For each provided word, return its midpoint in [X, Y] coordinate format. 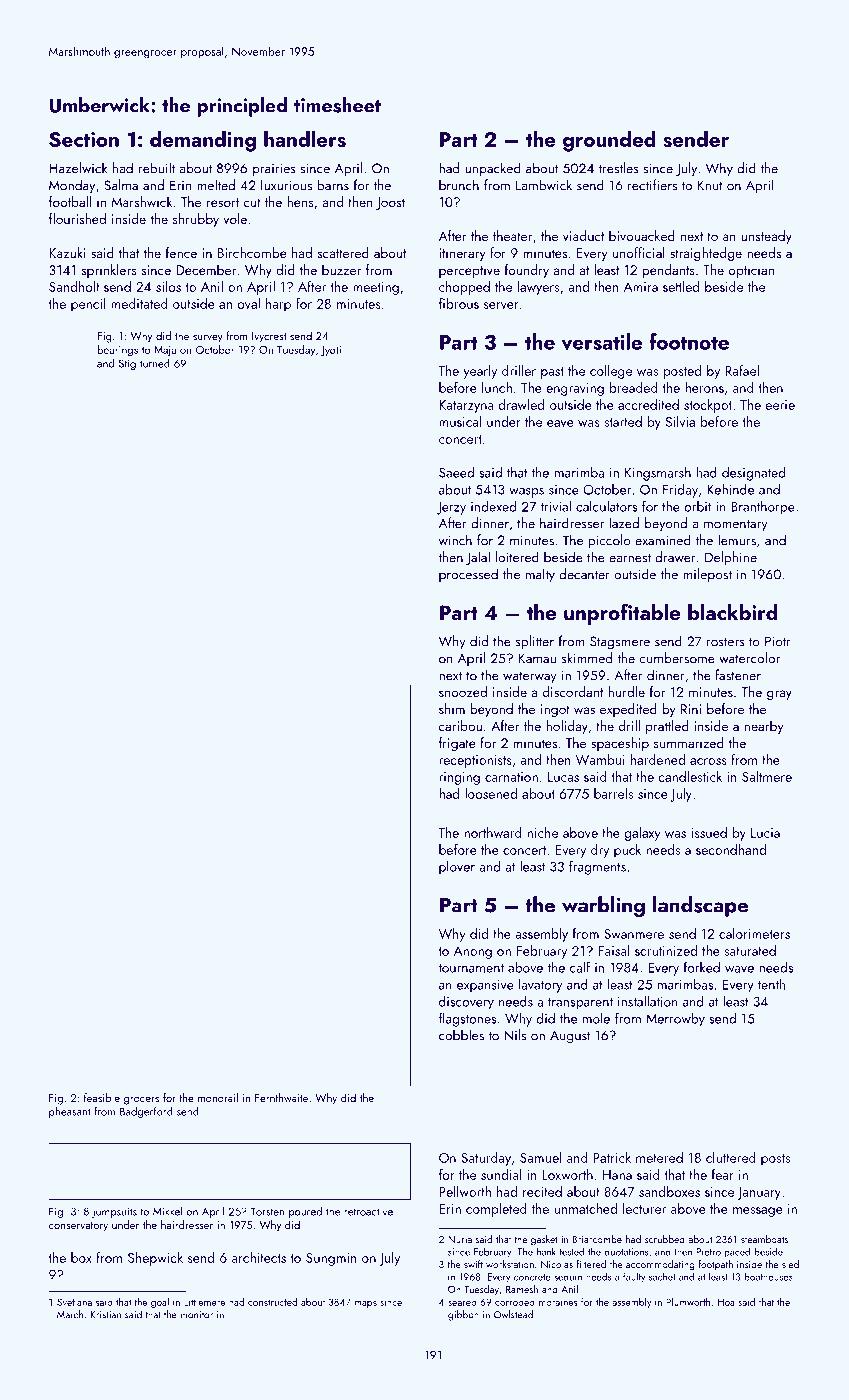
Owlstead [513, 1314]
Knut [710, 185]
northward [493, 832]
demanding [203, 141]
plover [457, 868]
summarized [689, 742]
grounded [609, 141]
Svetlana [74, 1302]
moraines [558, 1302]
